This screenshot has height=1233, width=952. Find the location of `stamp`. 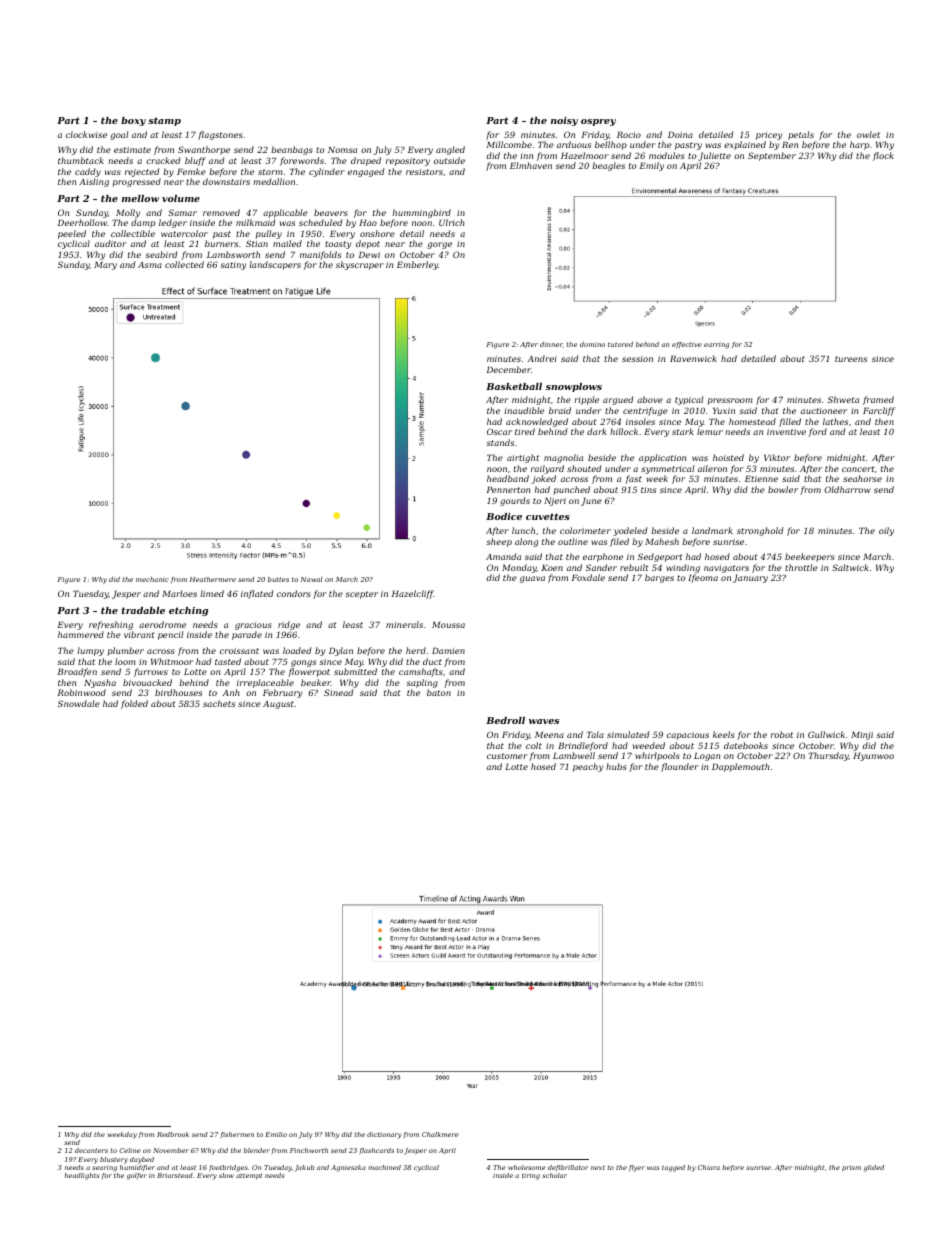

stamp is located at coordinates (164, 121).
